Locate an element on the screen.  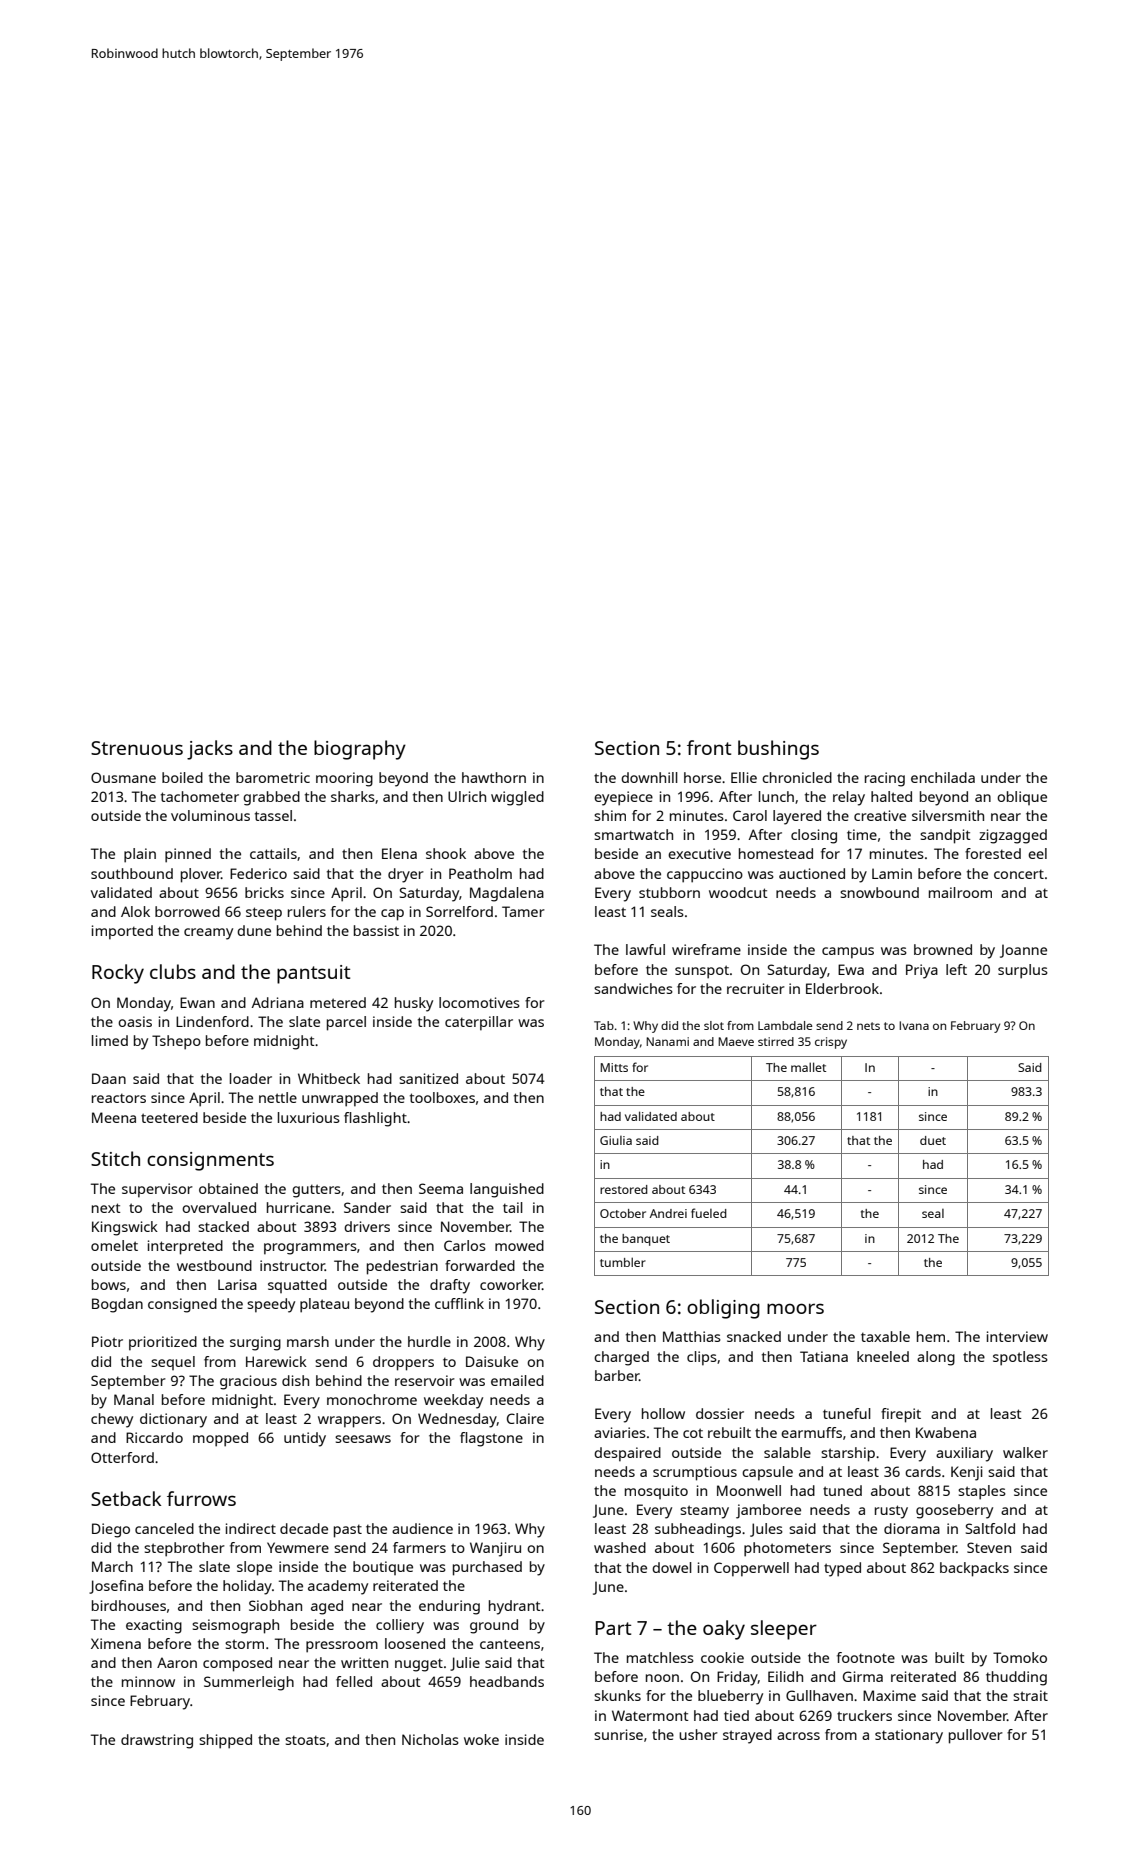
Tatiana is located at coordinates (824, 1356).
